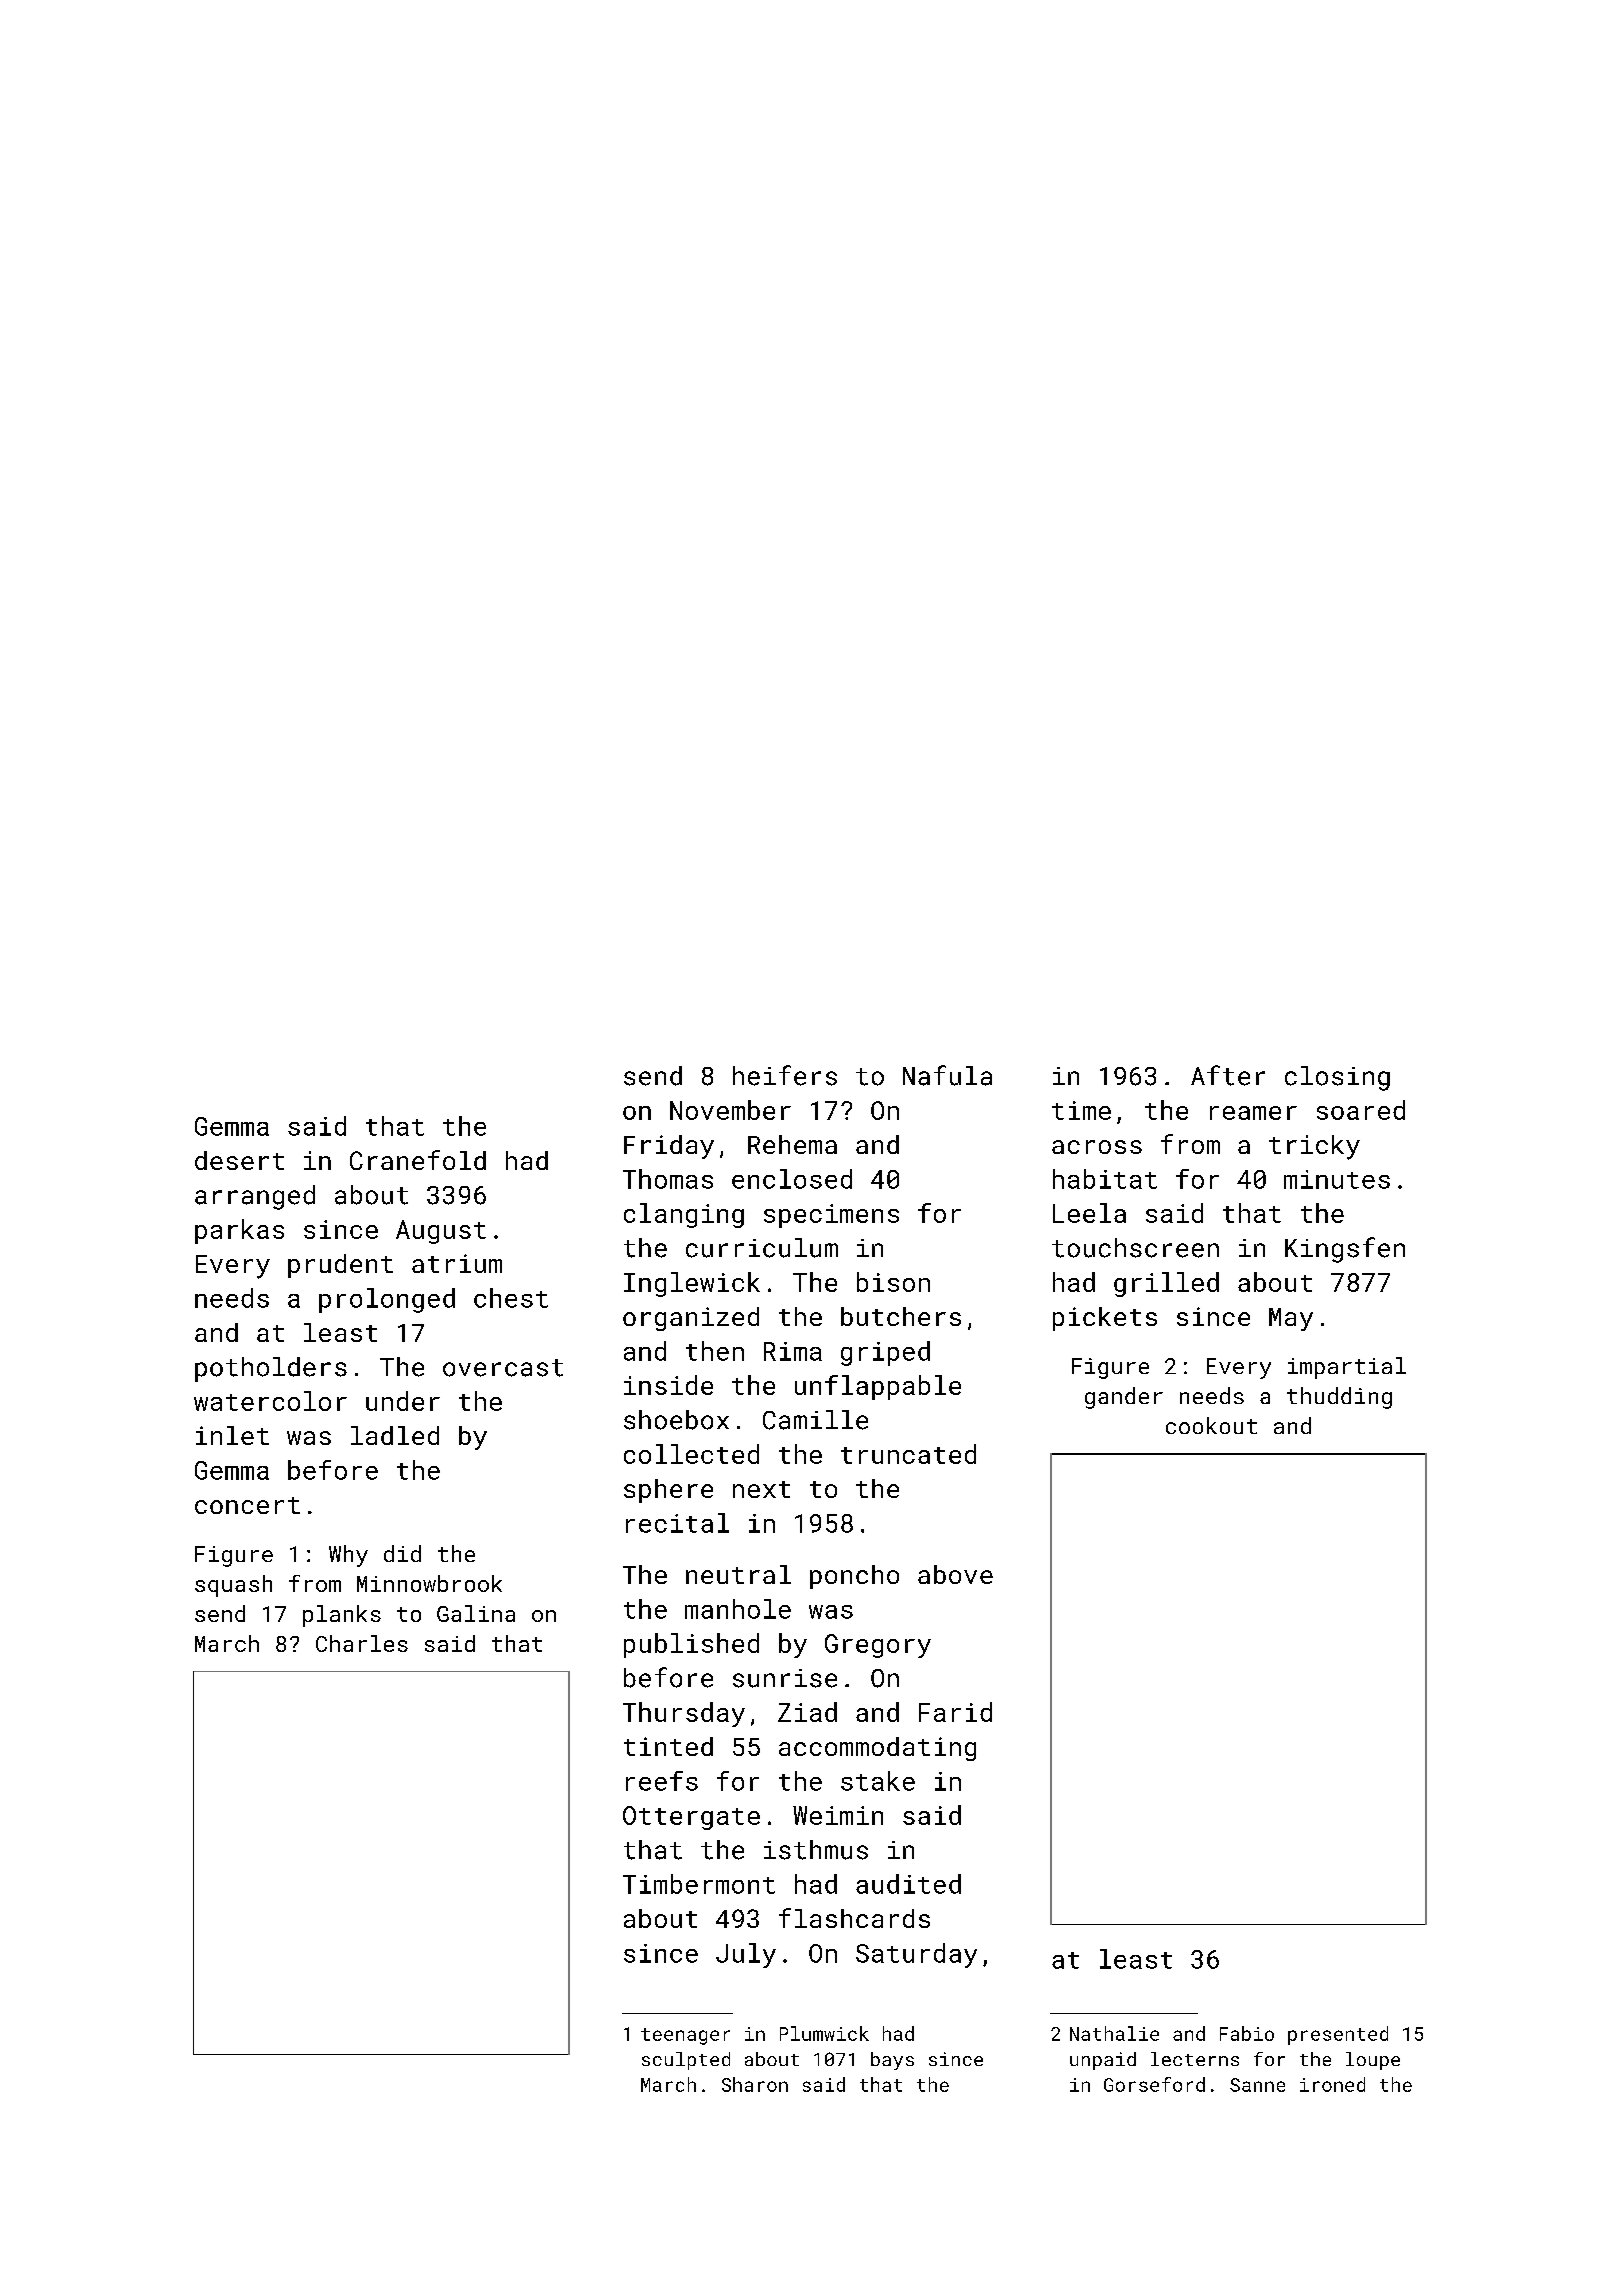 The image size is (1620, 2292). I want to click on sculpted, so click(686, 2061).
